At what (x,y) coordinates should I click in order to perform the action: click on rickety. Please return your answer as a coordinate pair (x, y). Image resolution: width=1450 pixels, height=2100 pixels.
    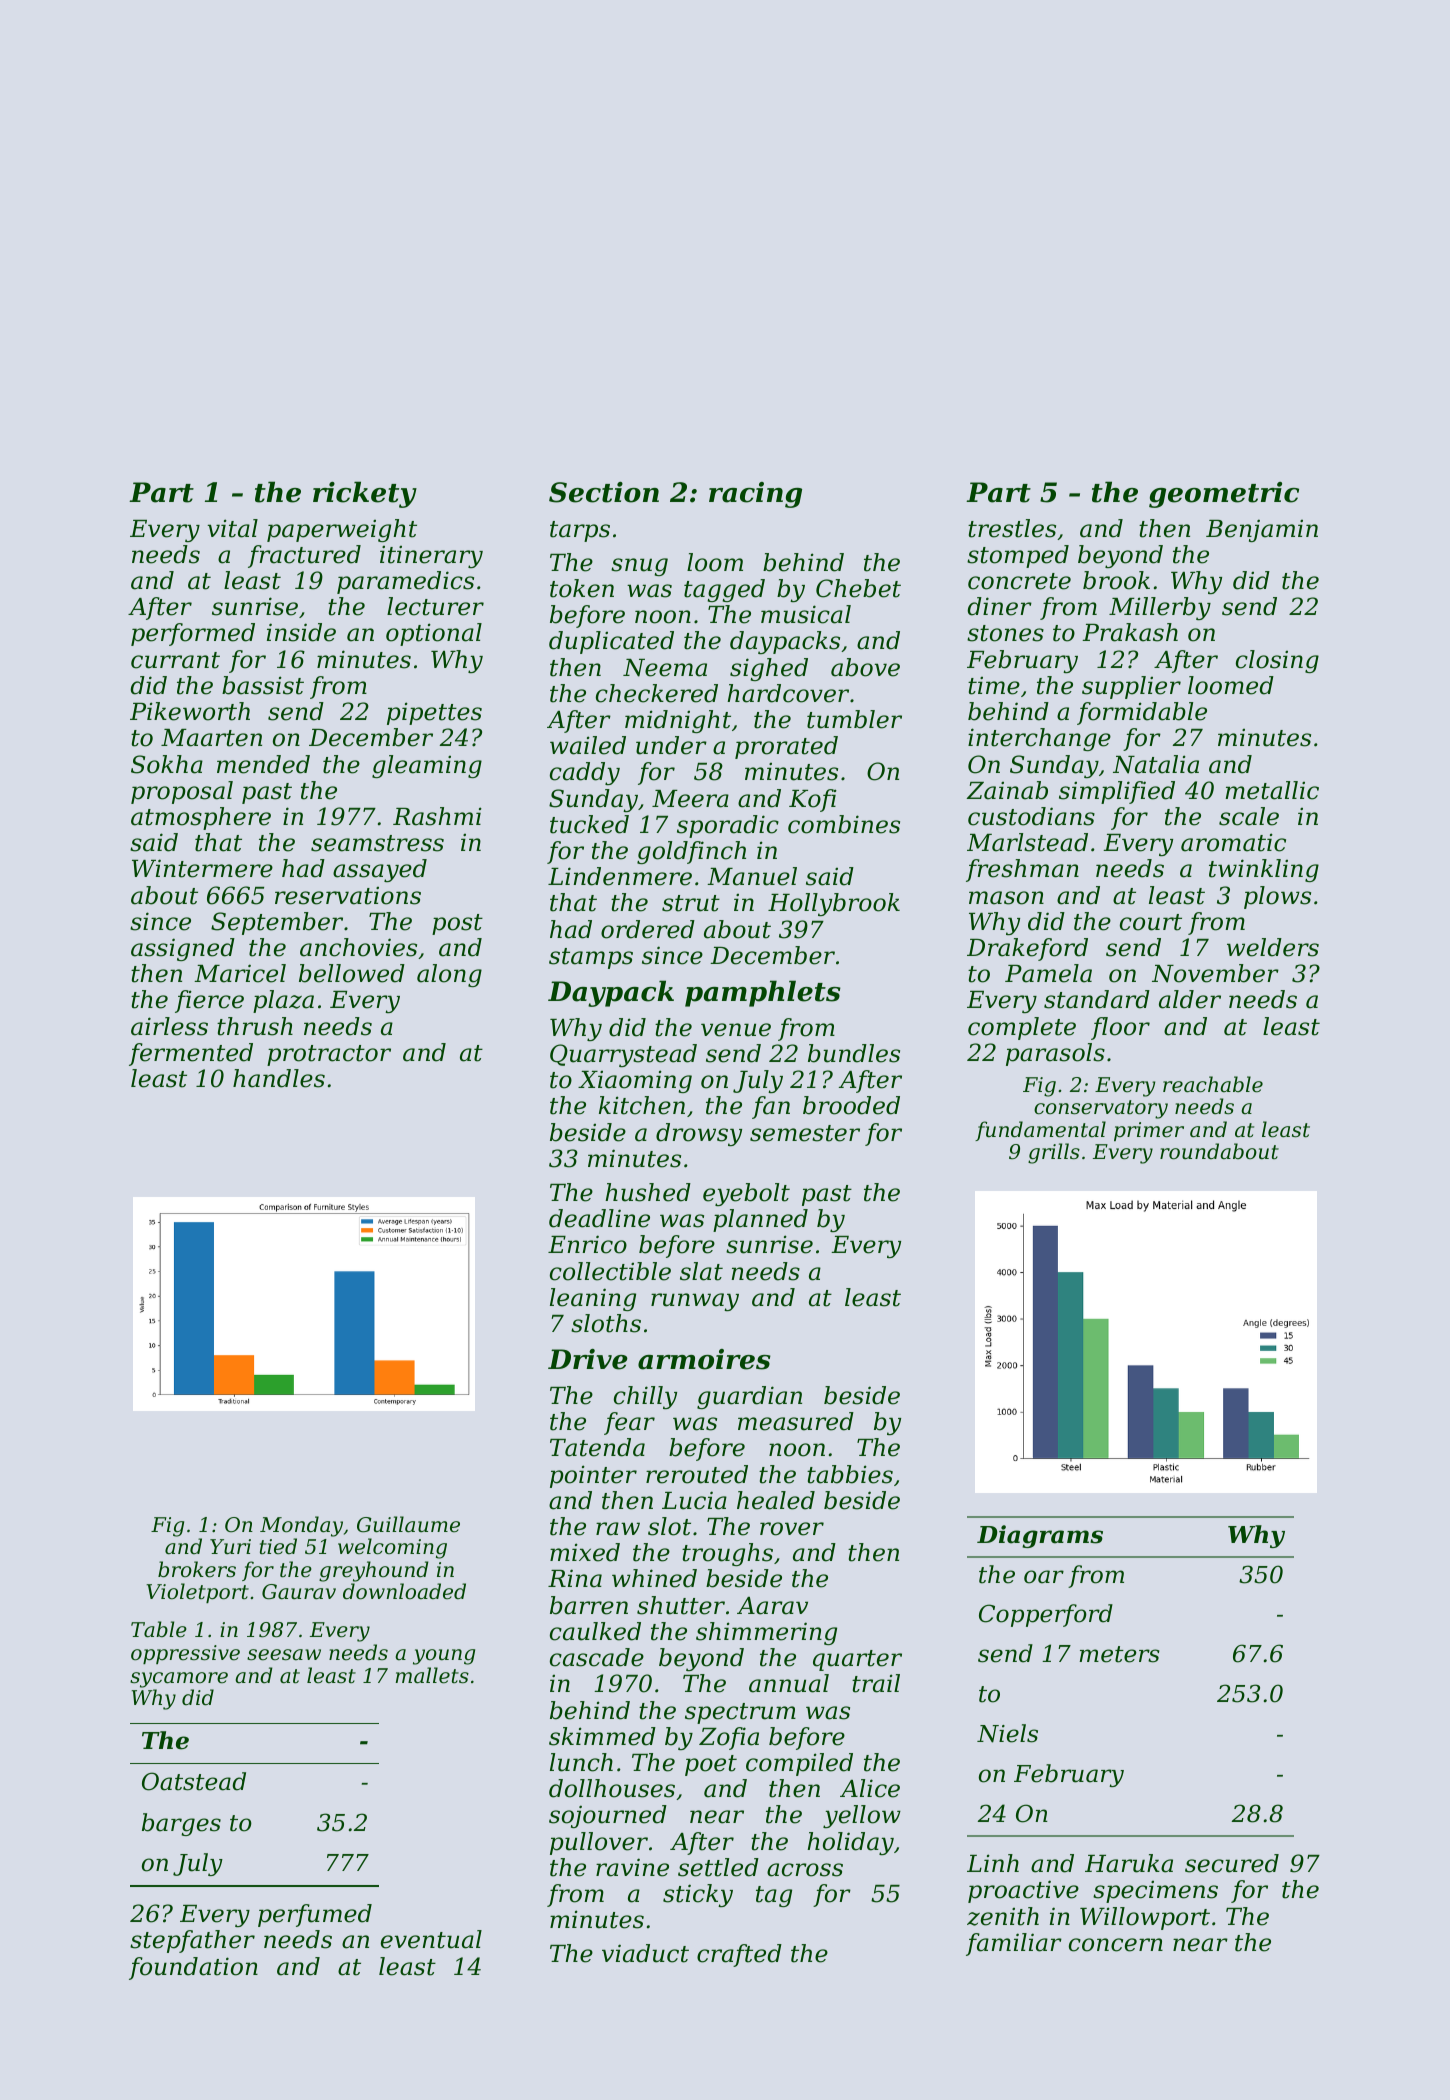
    Looking at the image, I should click on (365, 494).
